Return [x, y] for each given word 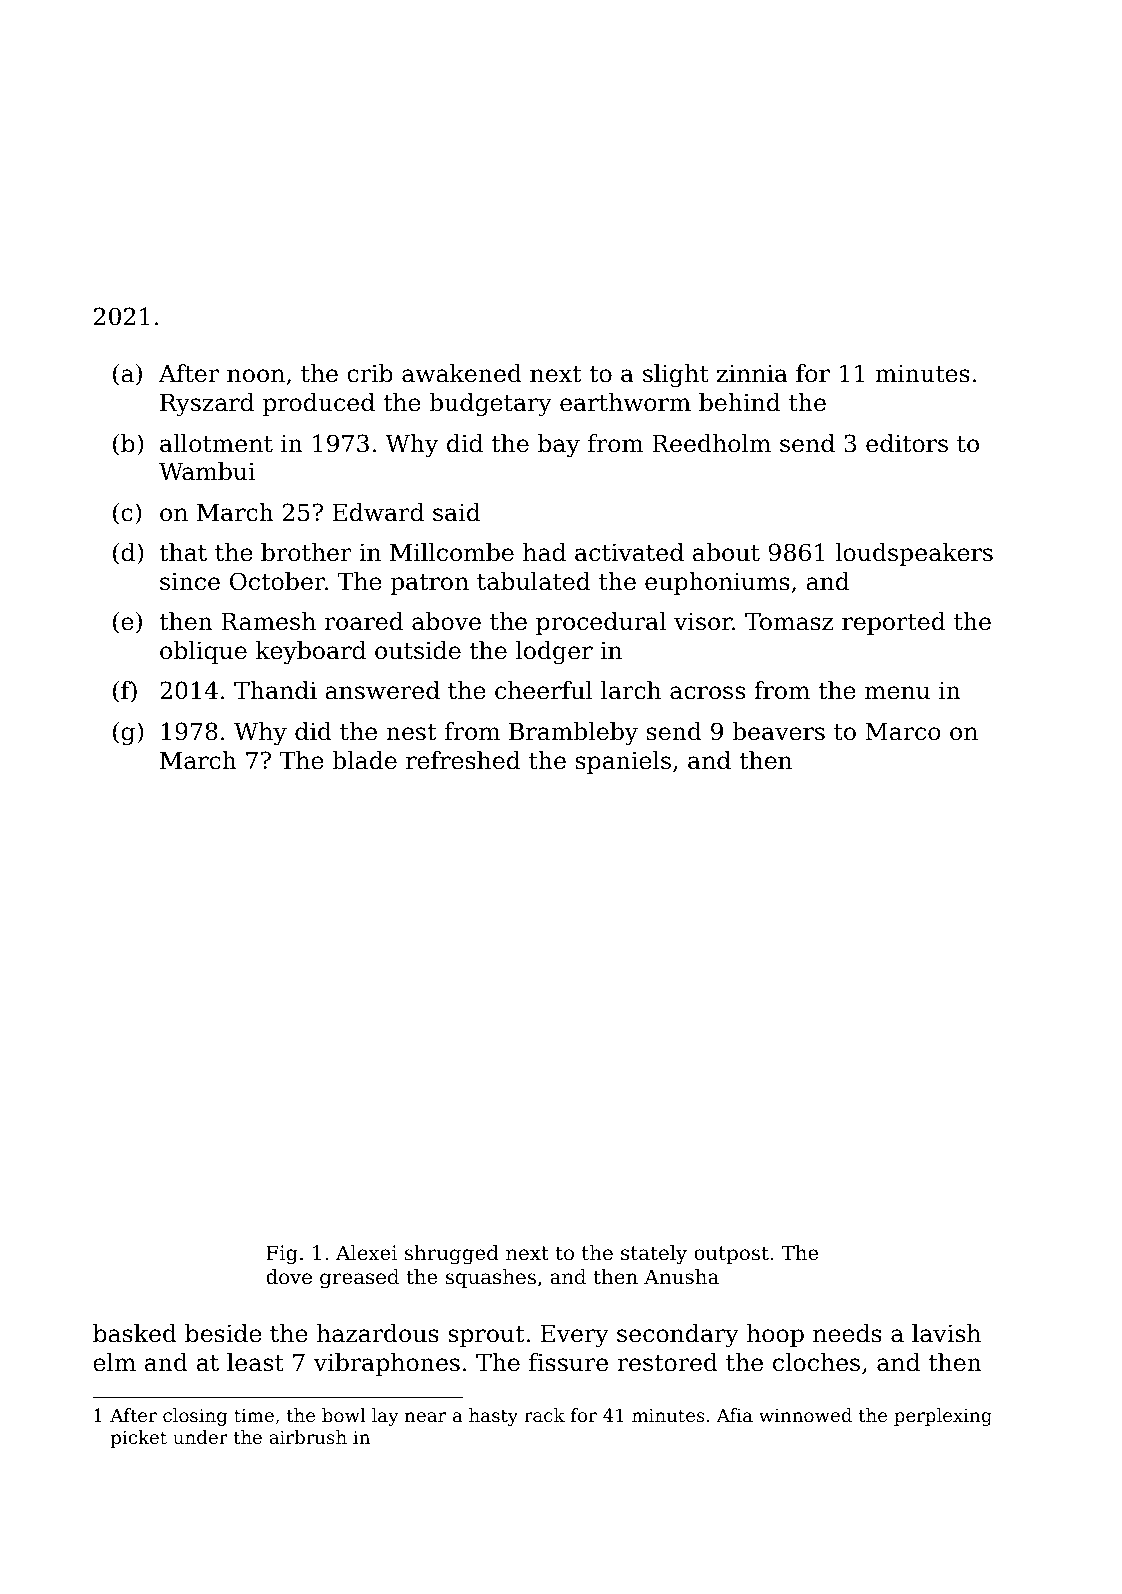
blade [364, 760]
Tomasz [789, 622]
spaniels [623, 762]
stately [654, 1255]
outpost [731, 1255]
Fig [282, 1255]
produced [319, 404]
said [456, 512]
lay [385, 1417]
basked [135, 1333]
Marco [903, 732]
